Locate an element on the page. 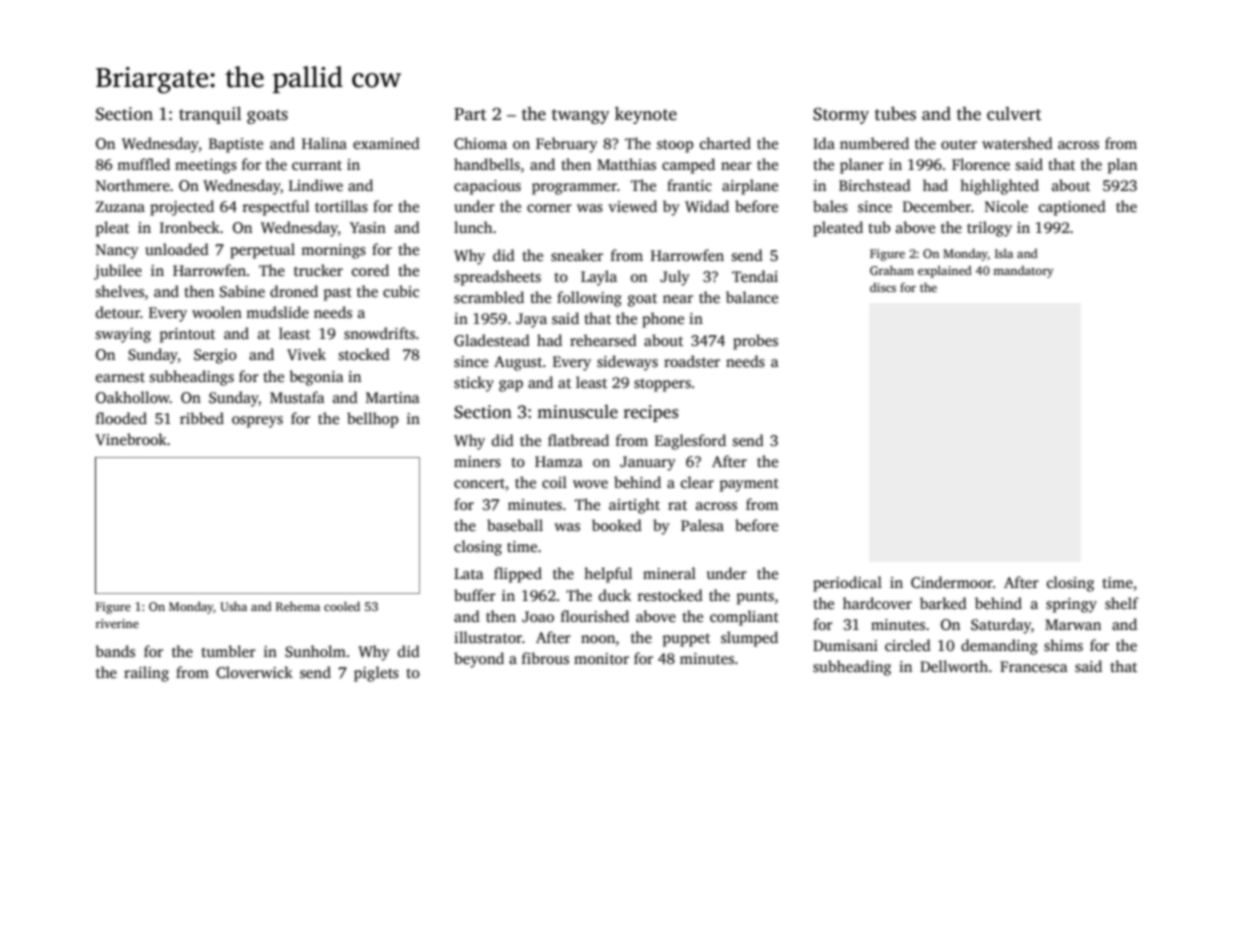  Part is located at coordinates (470, 114).
